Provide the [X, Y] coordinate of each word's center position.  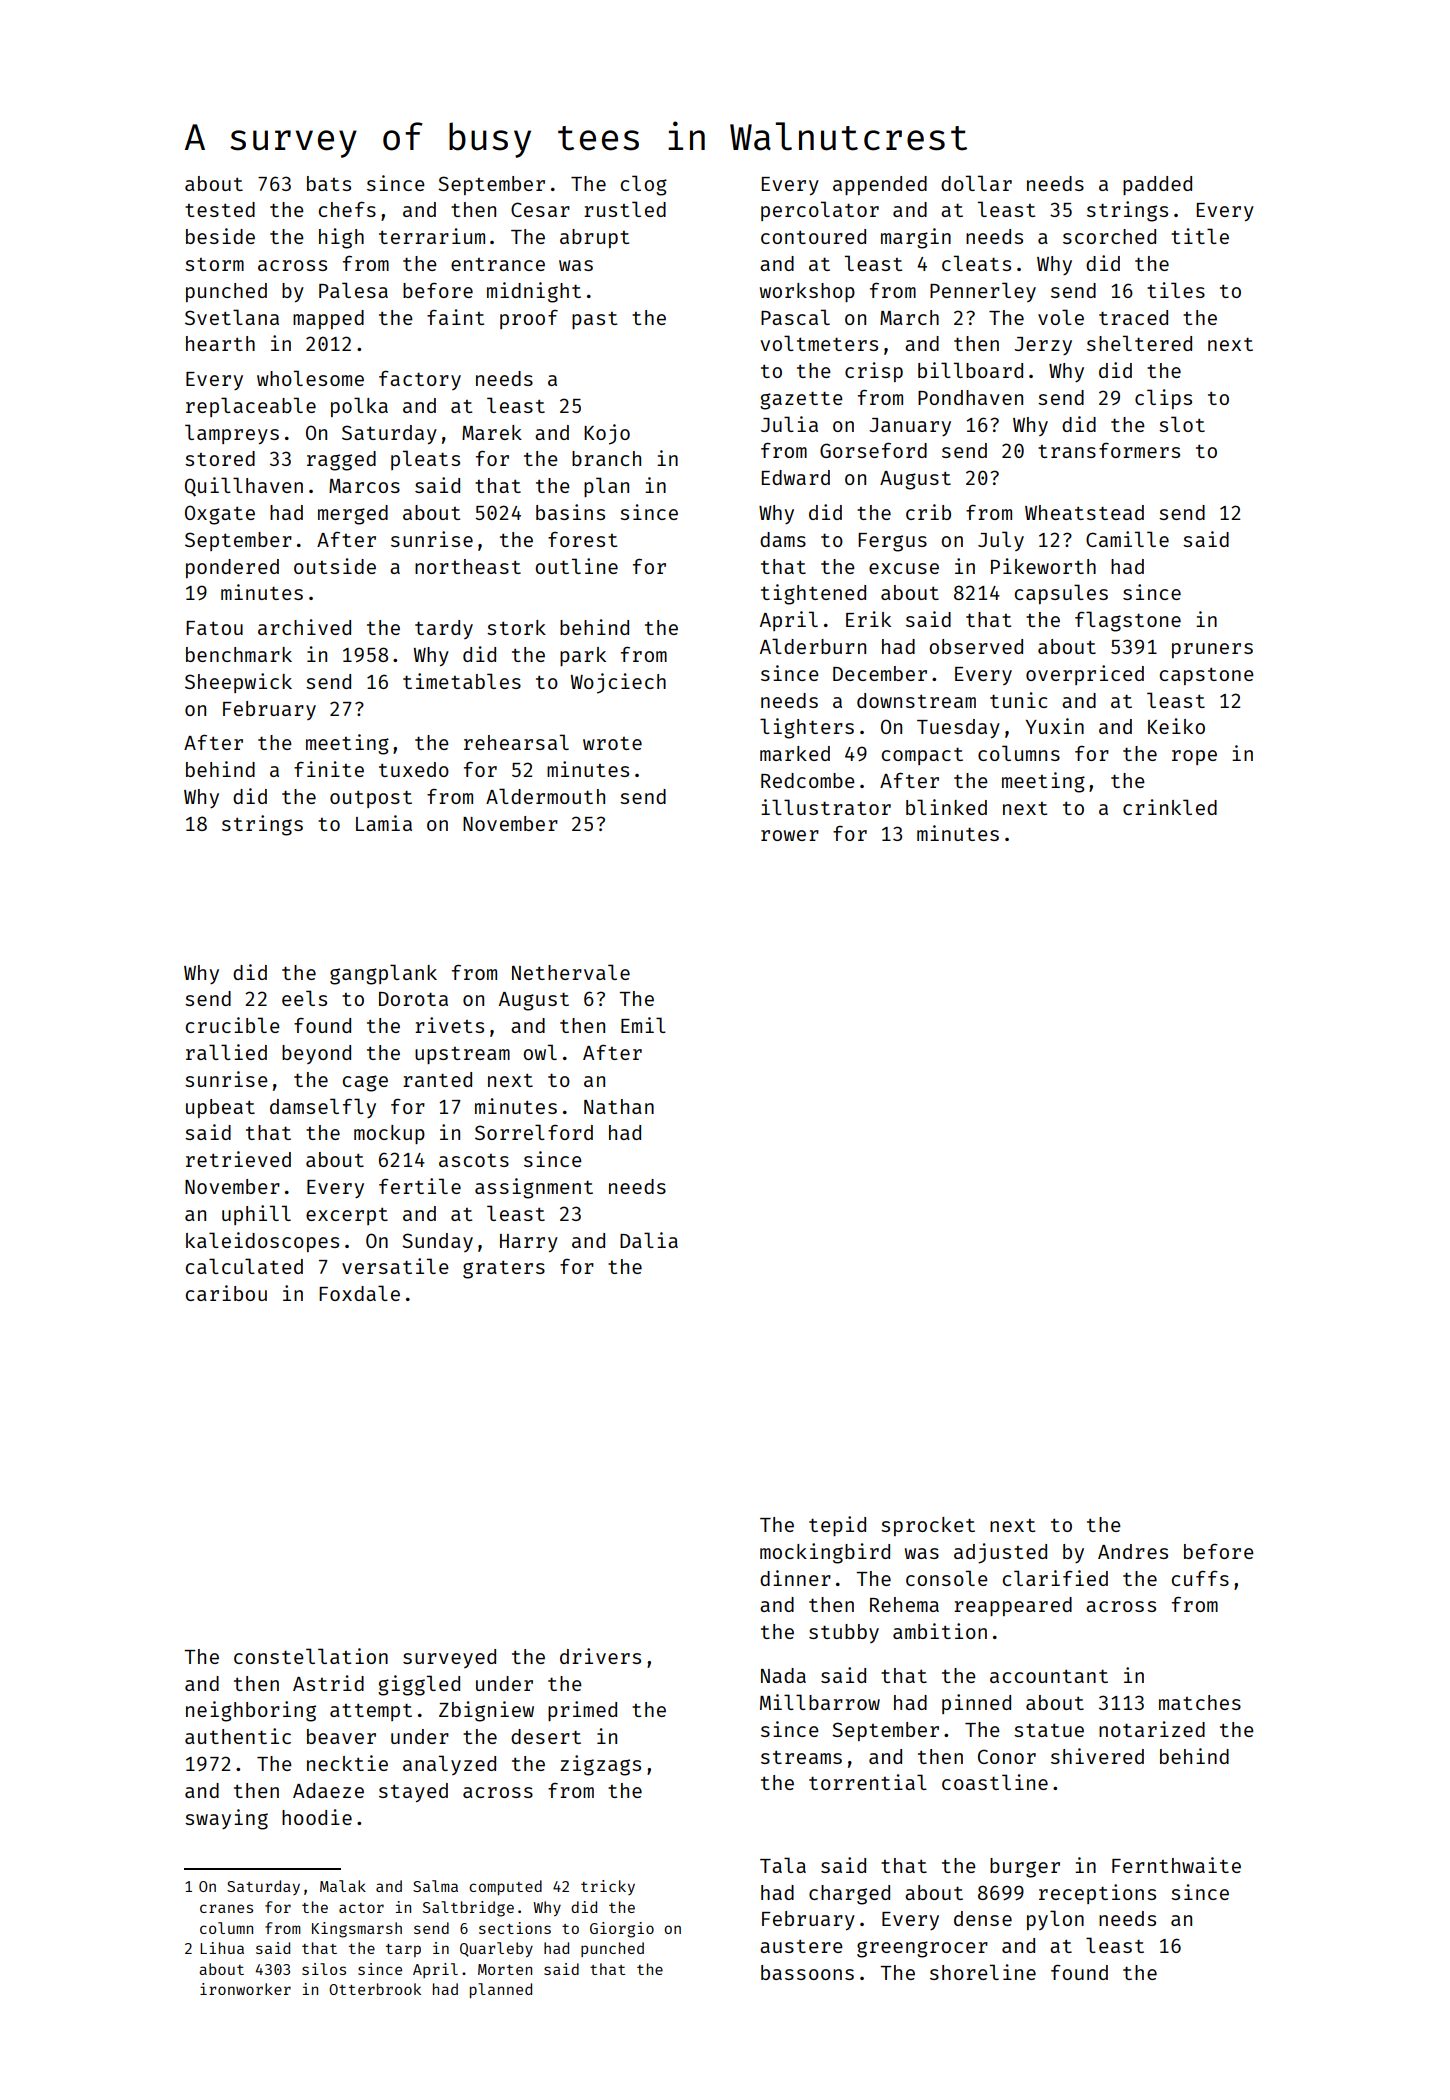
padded [1157, 185]
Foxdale [359, 1293]
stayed [413, 1792]
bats [329, 183]
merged [353, 515]
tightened [813, 594]
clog [644, 185]
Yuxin [1054, 726]
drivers [600, 1656]
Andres [1133, 1551]
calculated [244, 1266]
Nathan [619, 1106]
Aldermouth [545, 796]
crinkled [1170, 807]
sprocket [928, 1526]
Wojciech [618, 683]
